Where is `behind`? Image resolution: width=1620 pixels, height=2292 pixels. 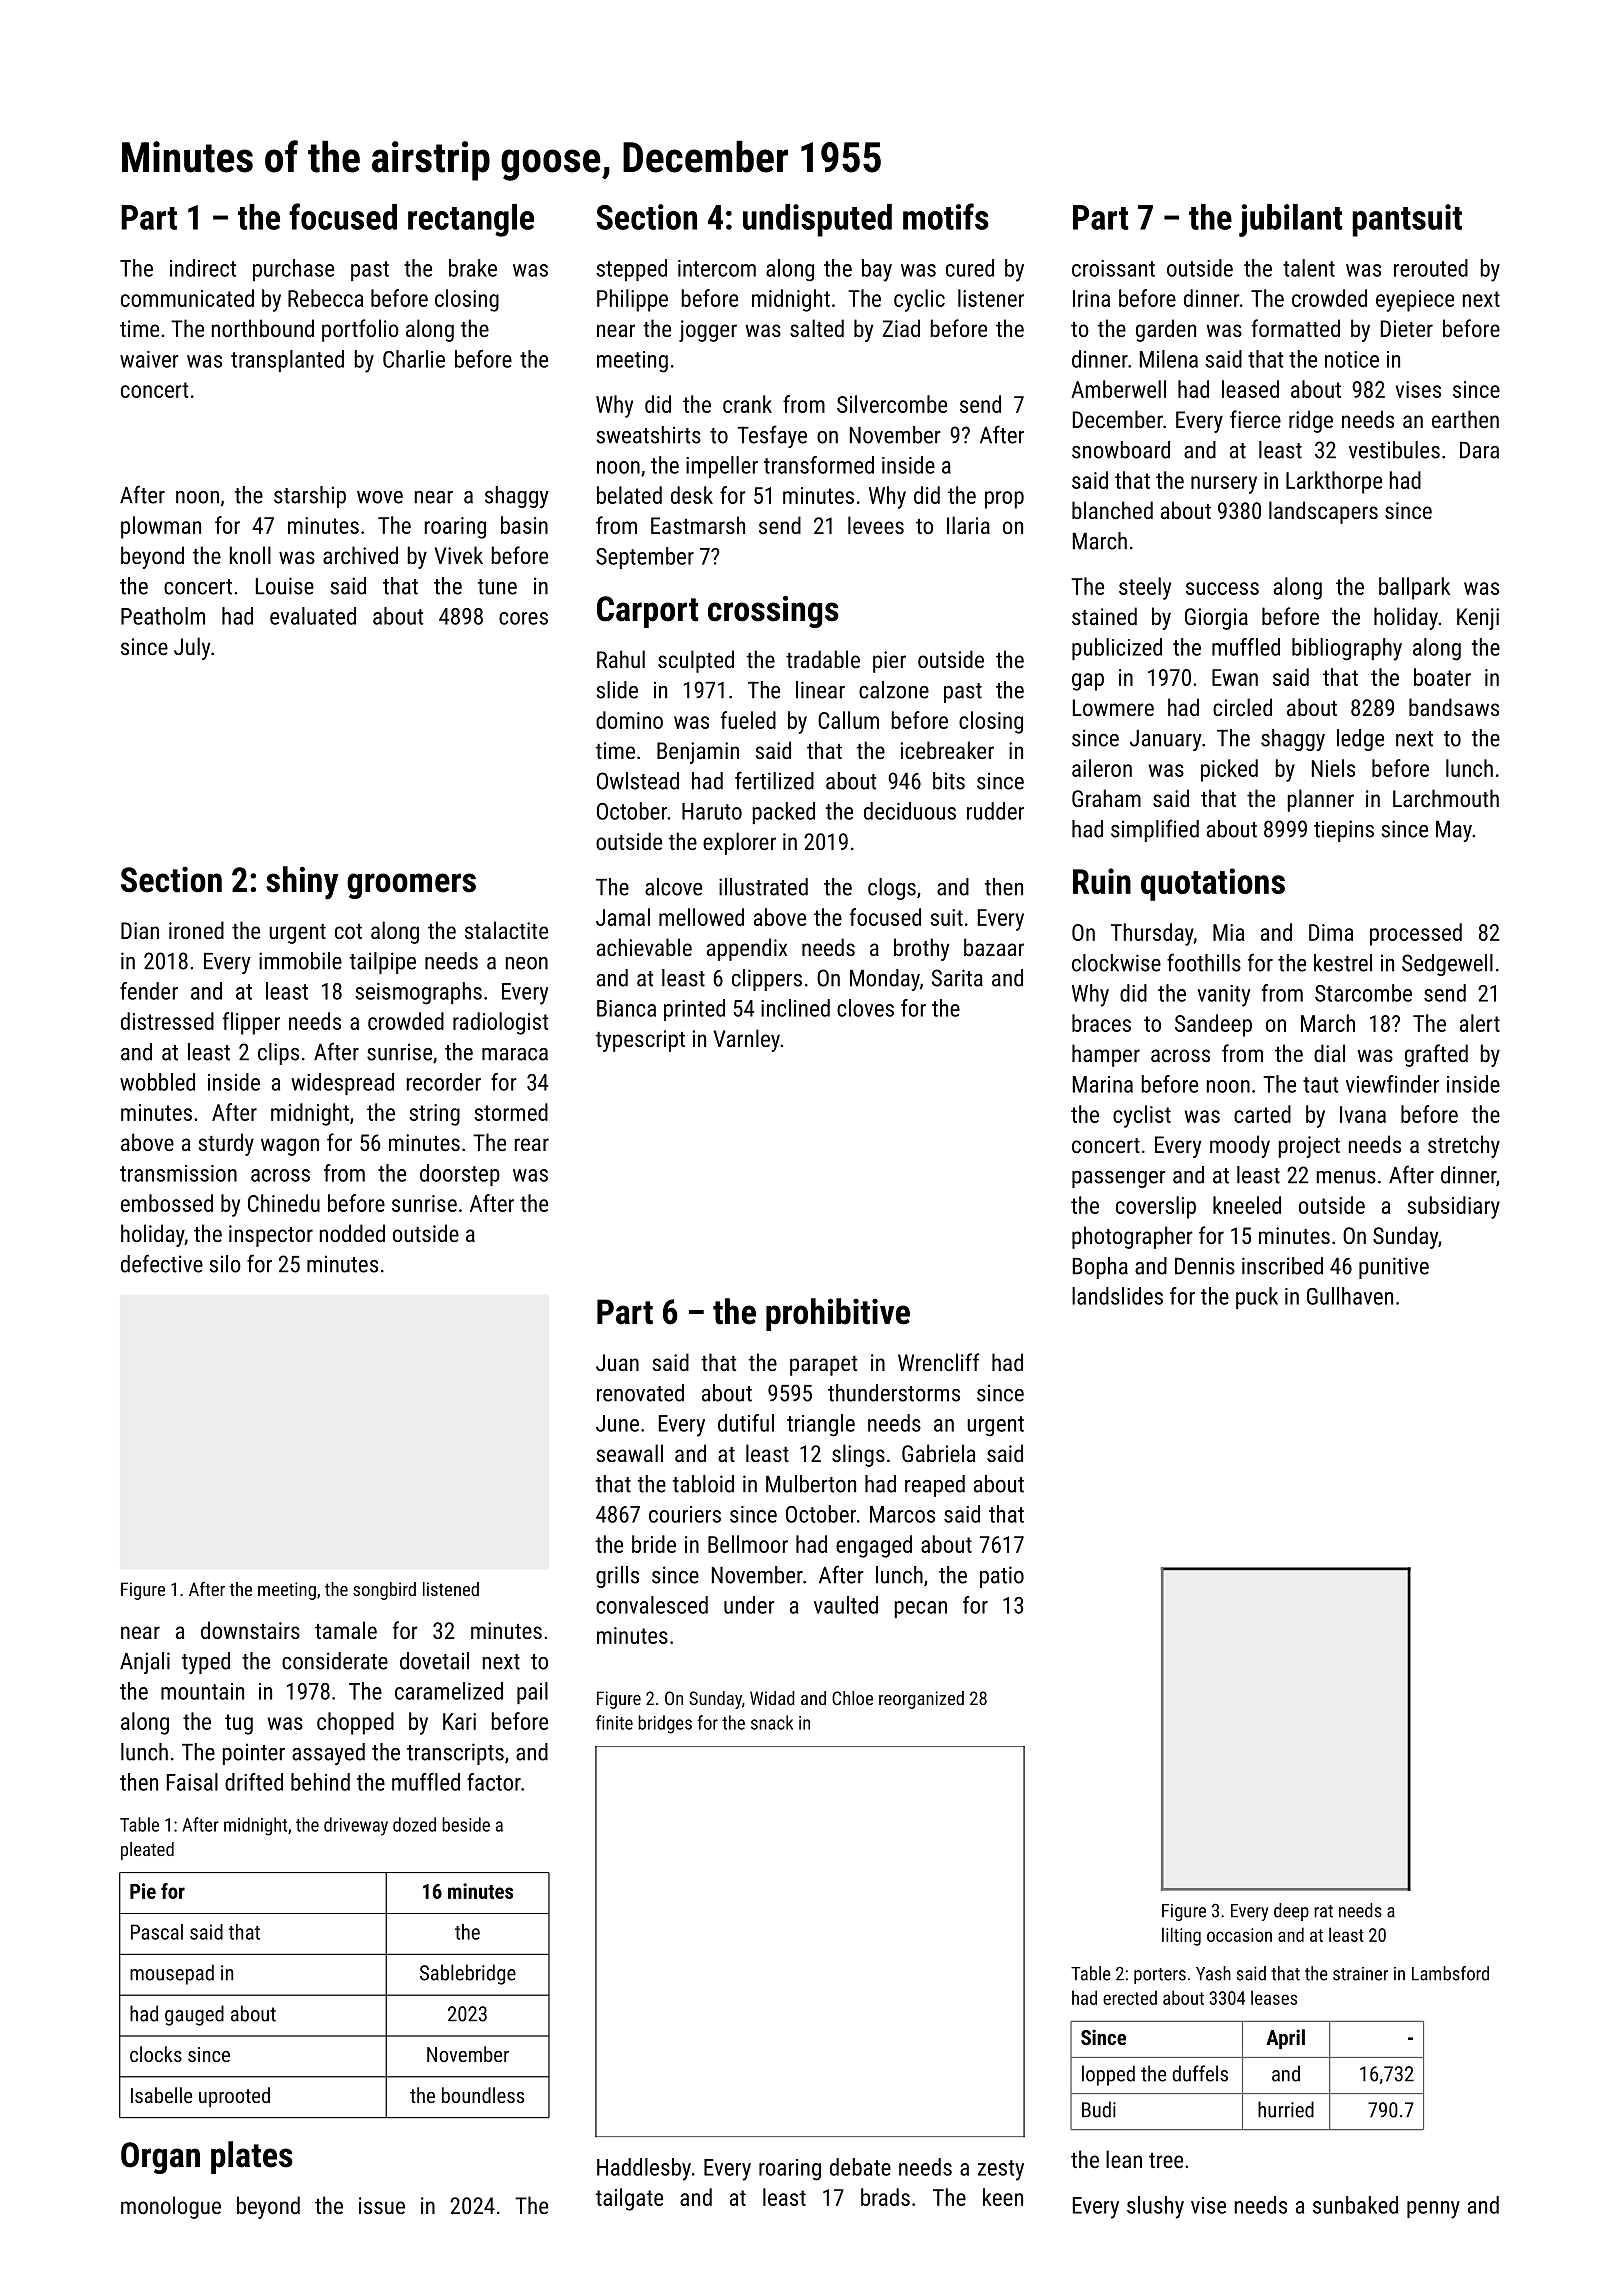 behind is located at coordinates (320, 1782).
